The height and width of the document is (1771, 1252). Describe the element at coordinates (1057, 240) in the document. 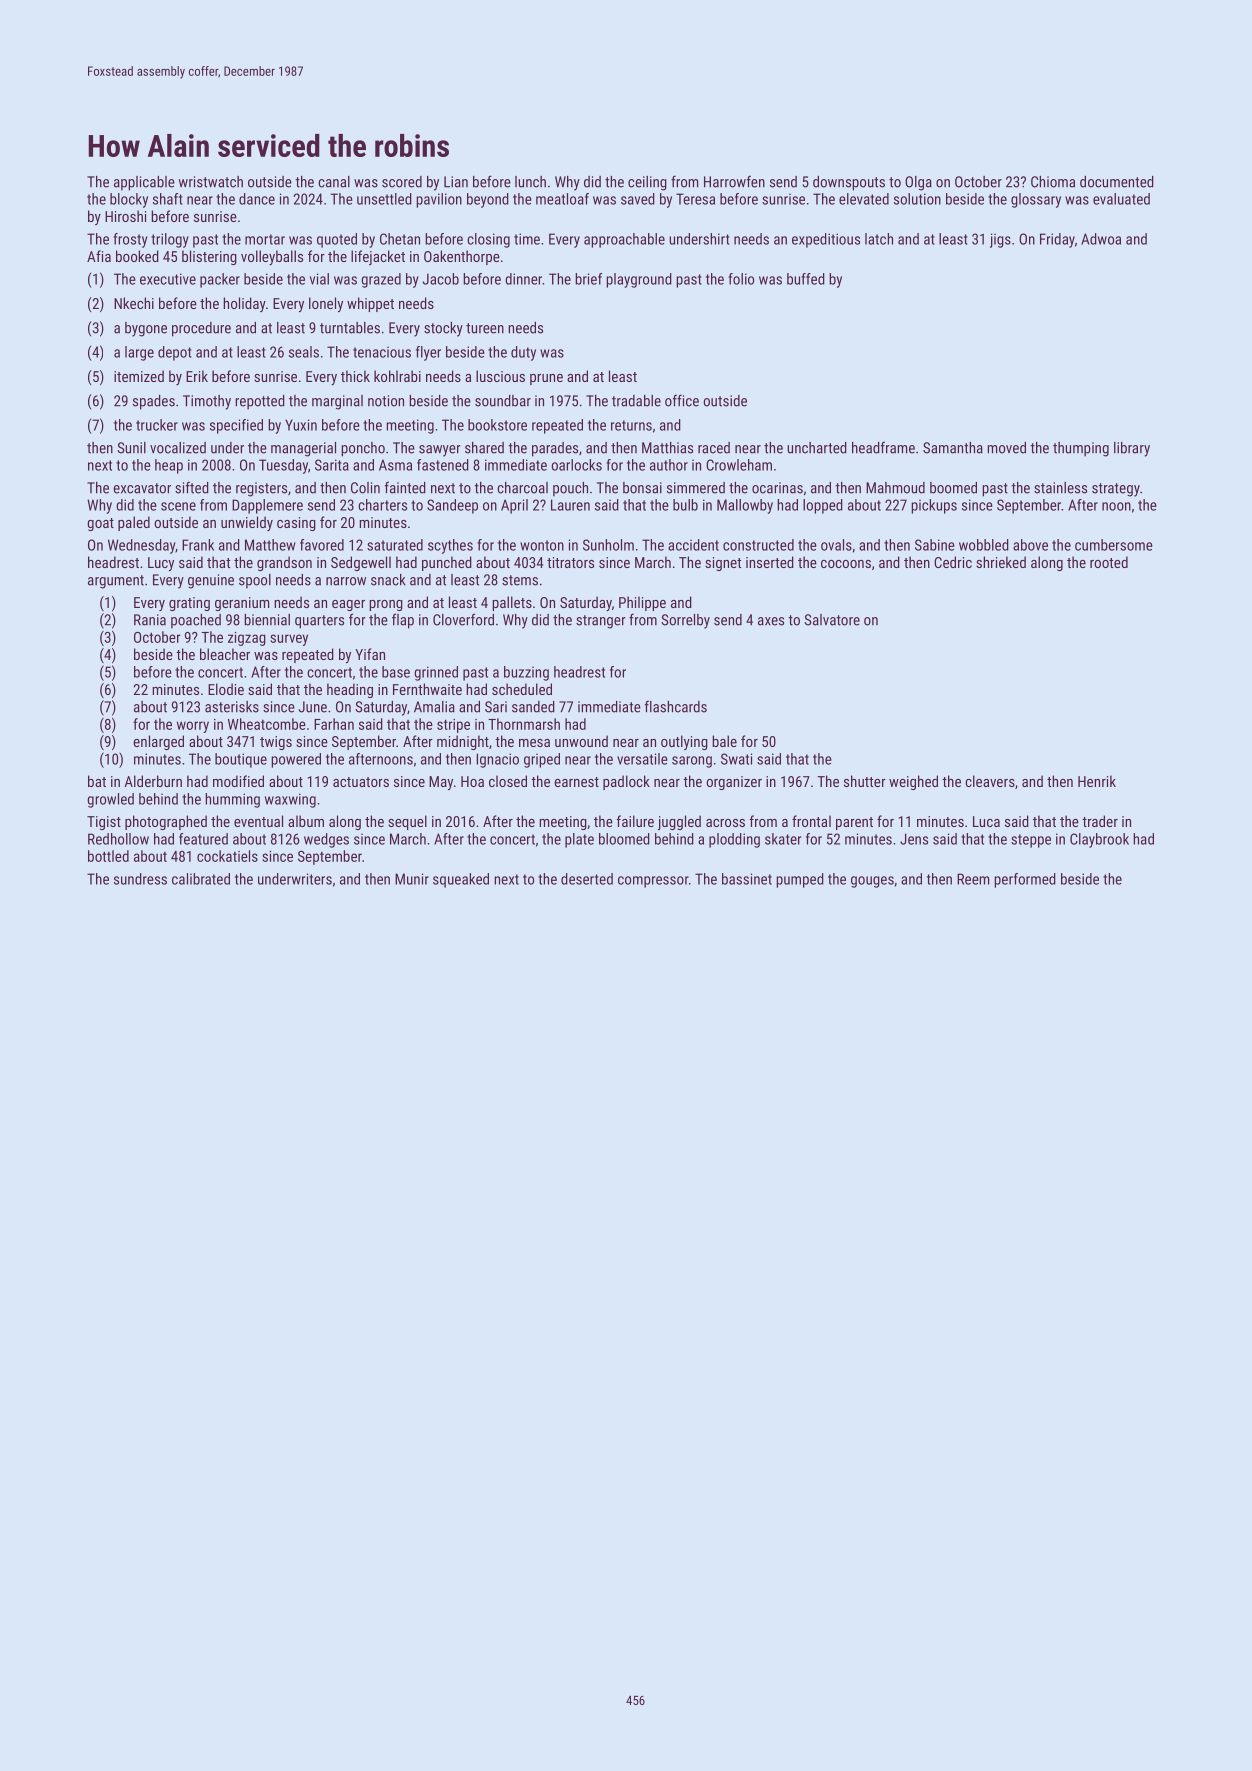

I see `Friday` at that location.
